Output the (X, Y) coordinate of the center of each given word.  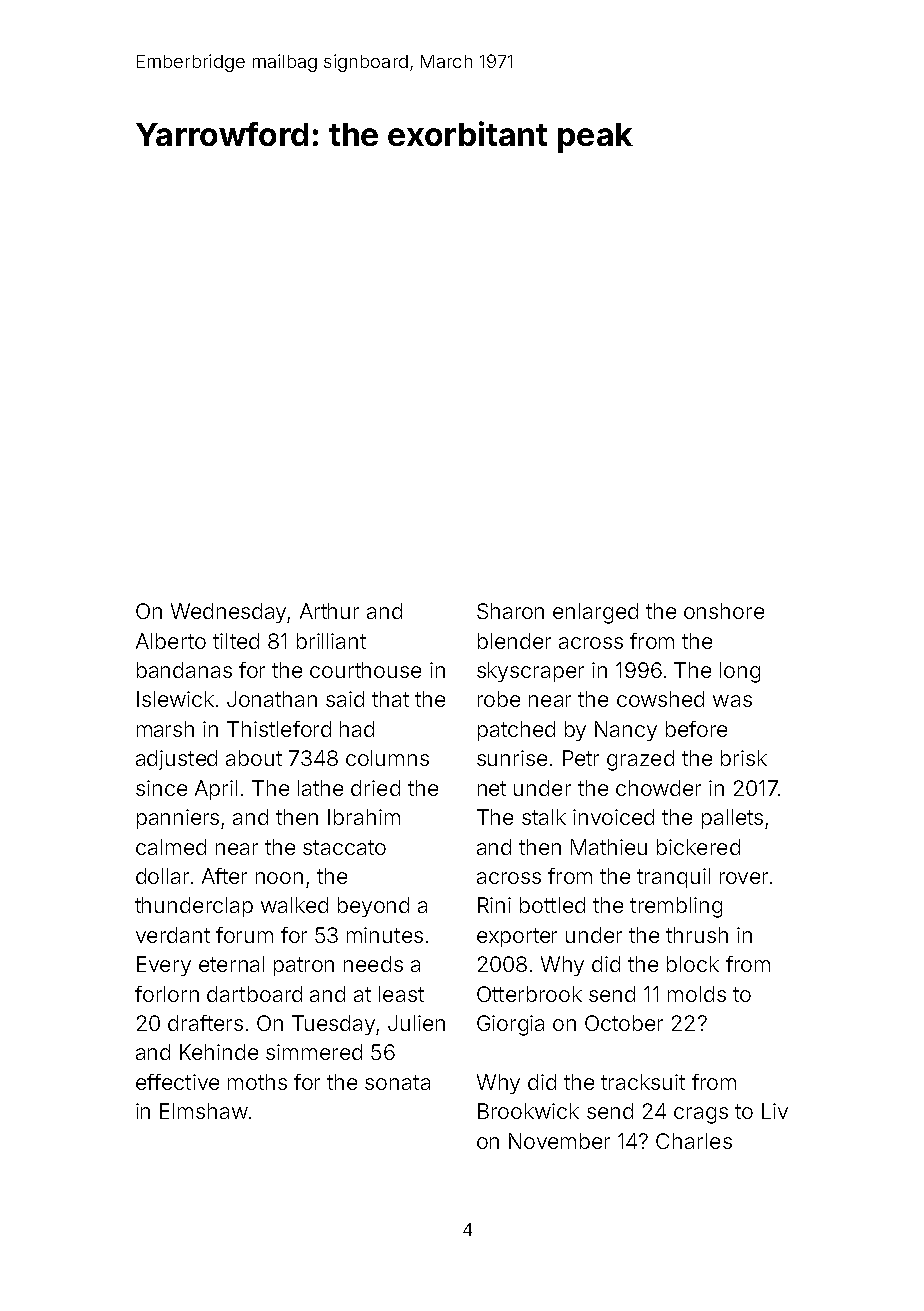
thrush (697, 935)
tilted (236, 641)
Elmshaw (204, 1111)
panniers (178, 819)
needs (373, 964)
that (390, 699)
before (696, 729)
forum (244, 935)
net (492, 788)
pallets (732, 819)
